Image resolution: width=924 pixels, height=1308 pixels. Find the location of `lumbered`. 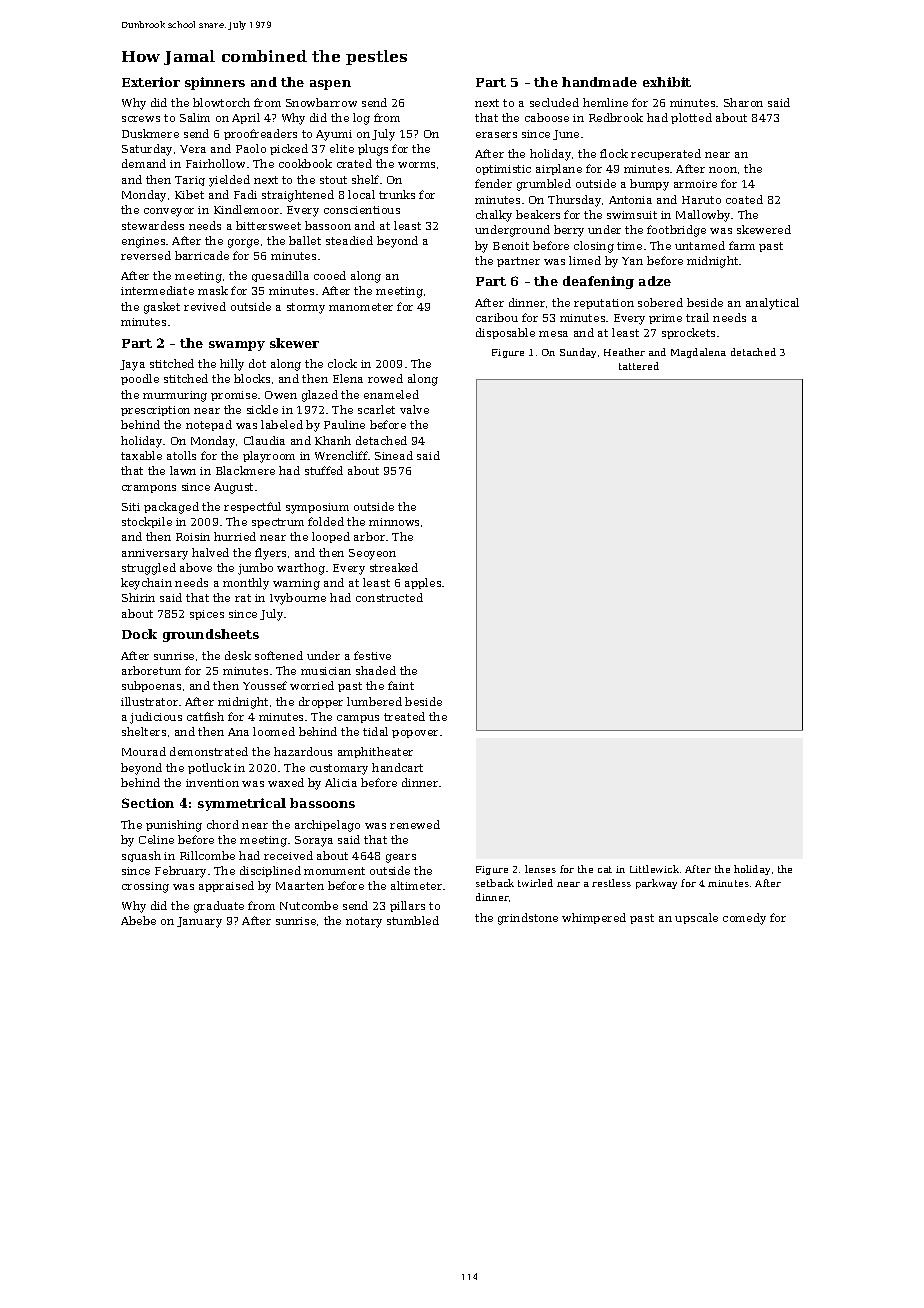

lumbered is located at coordinates (374, 701).
